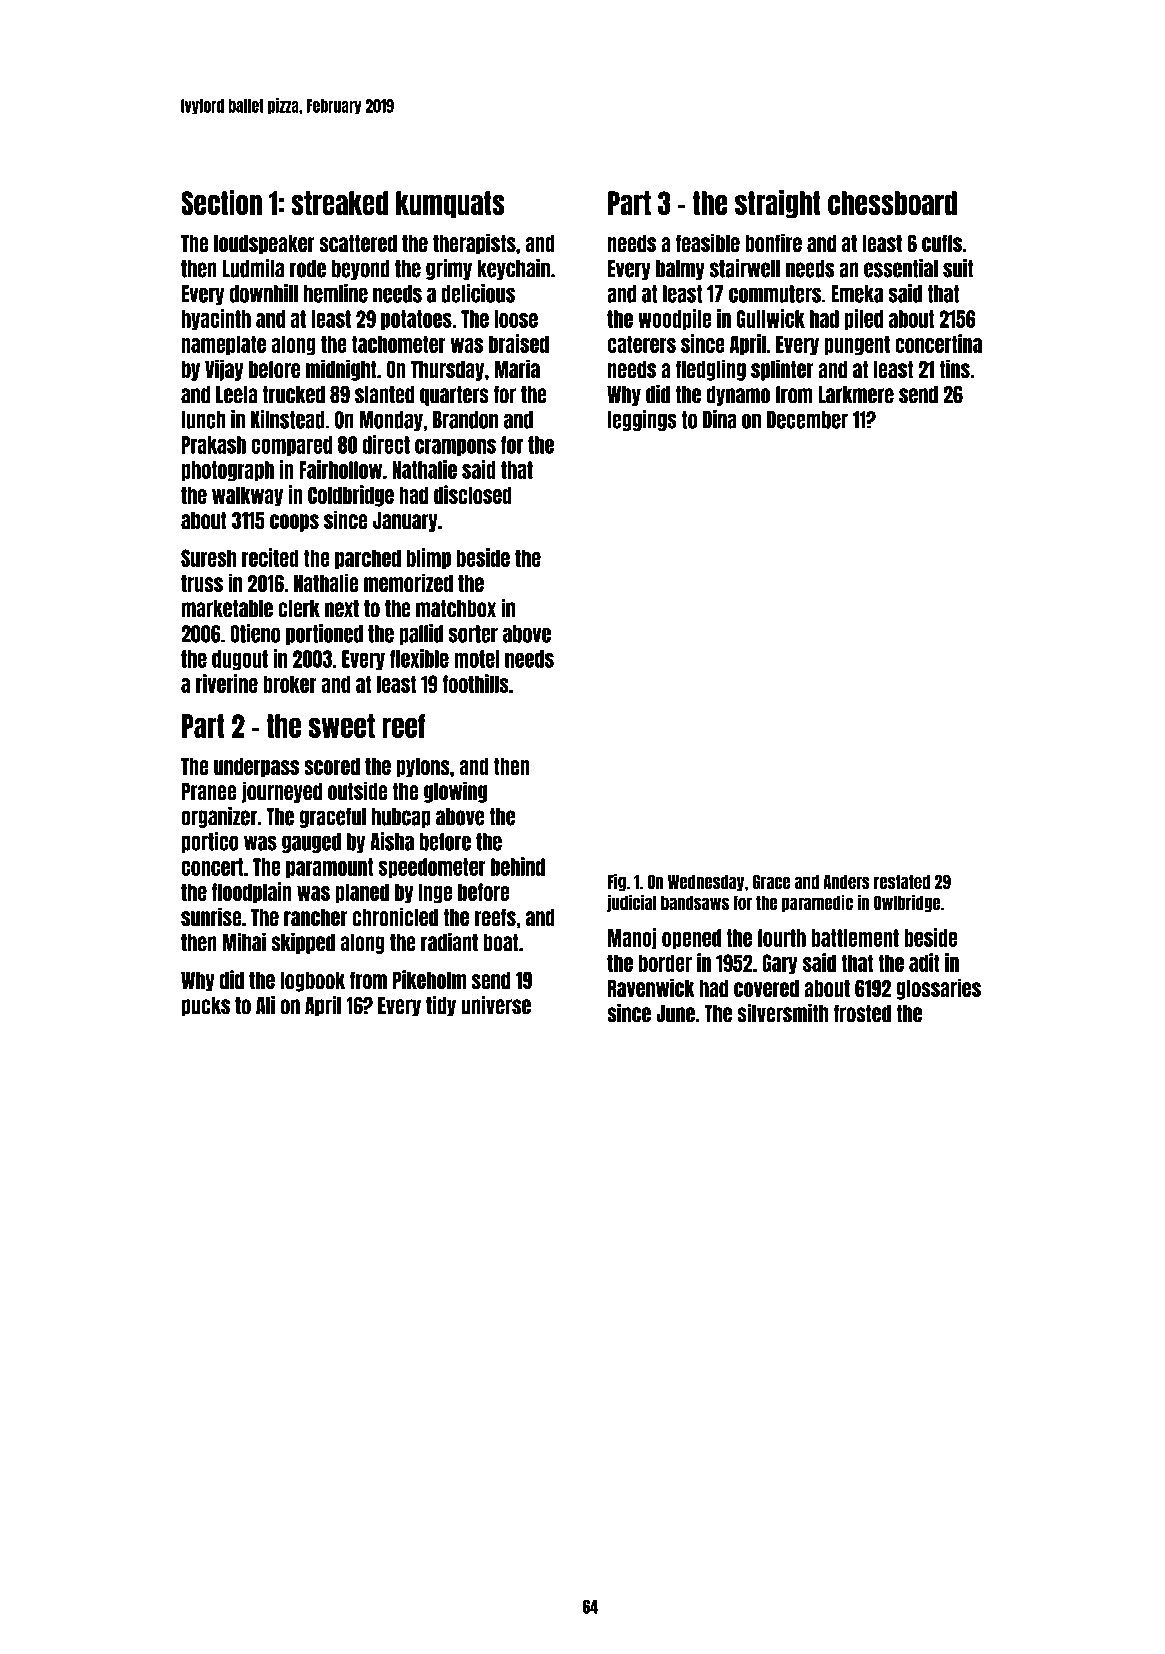  What do you see at coordinates (473, 634) in the document?
I see `sorter` at bounding box center [473, 634].
